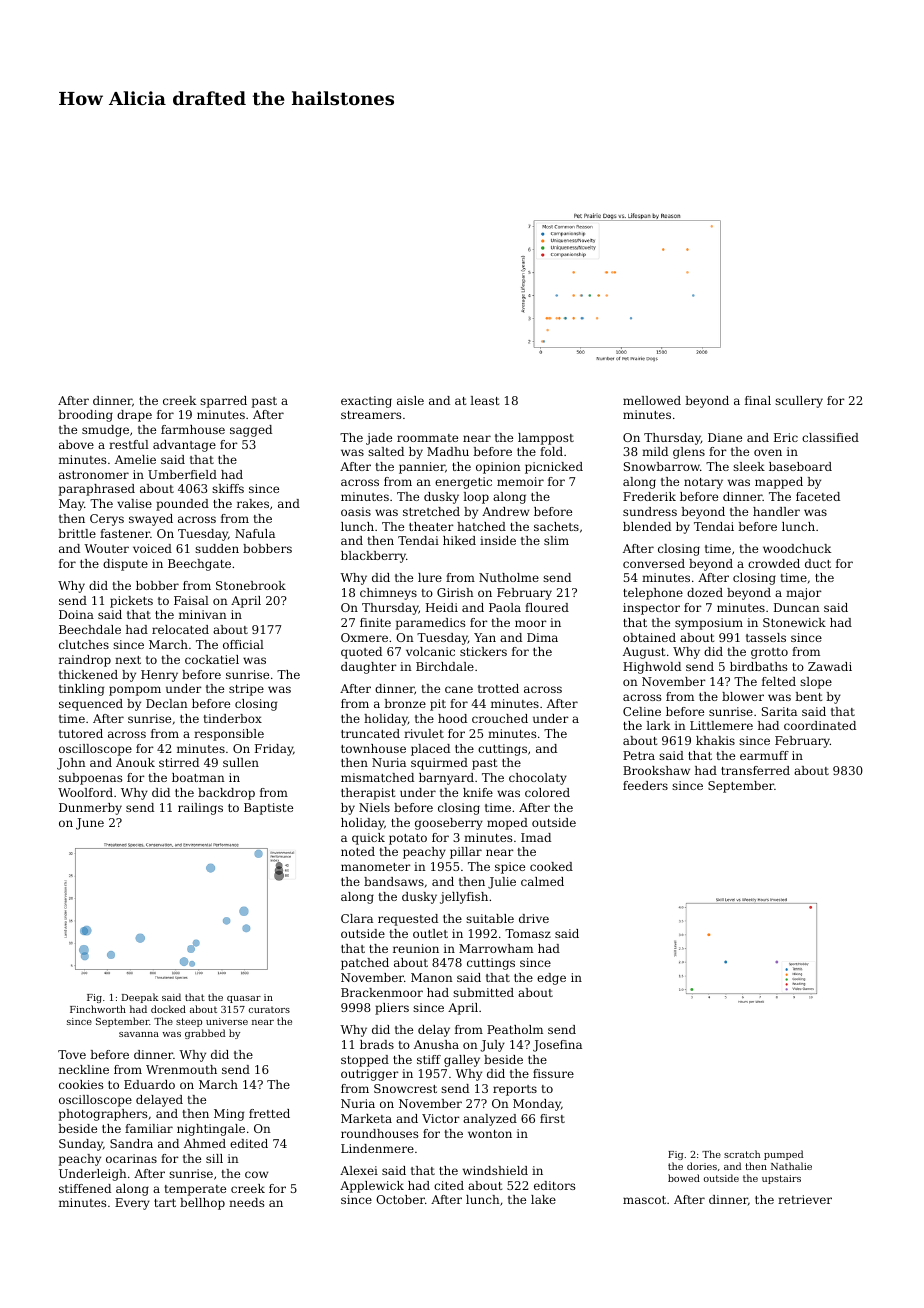  Describe the element at coordinates (538, 779) in the screenshot. I see `chocolaty` at that location.
